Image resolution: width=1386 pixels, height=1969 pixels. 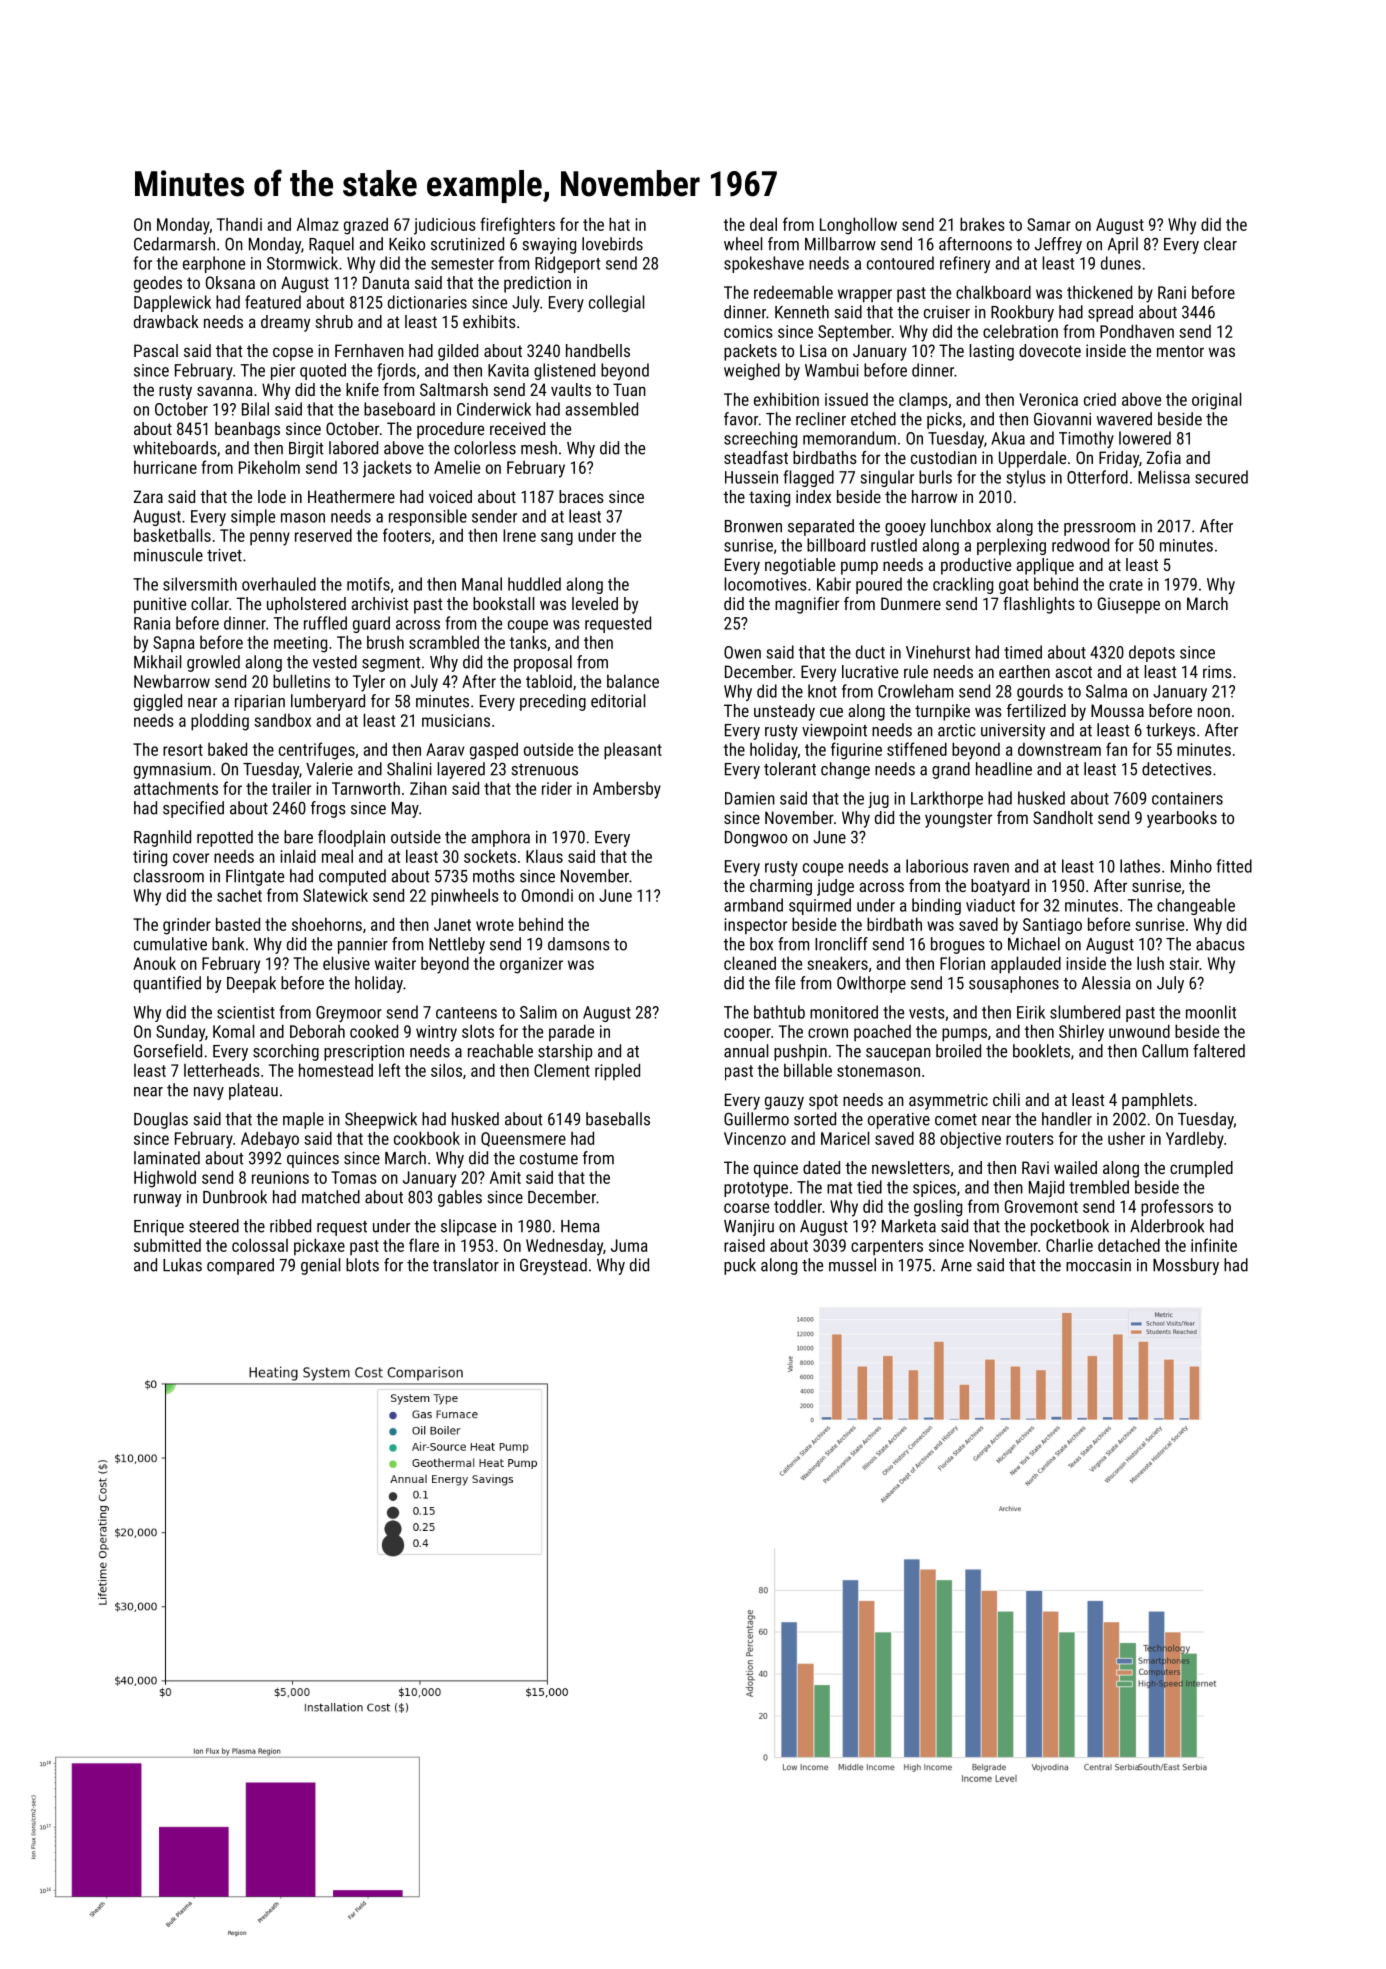 What do you see at coordinates (239, 224) in the document?
I see `Thandi` at bounding box center [239, 224].
